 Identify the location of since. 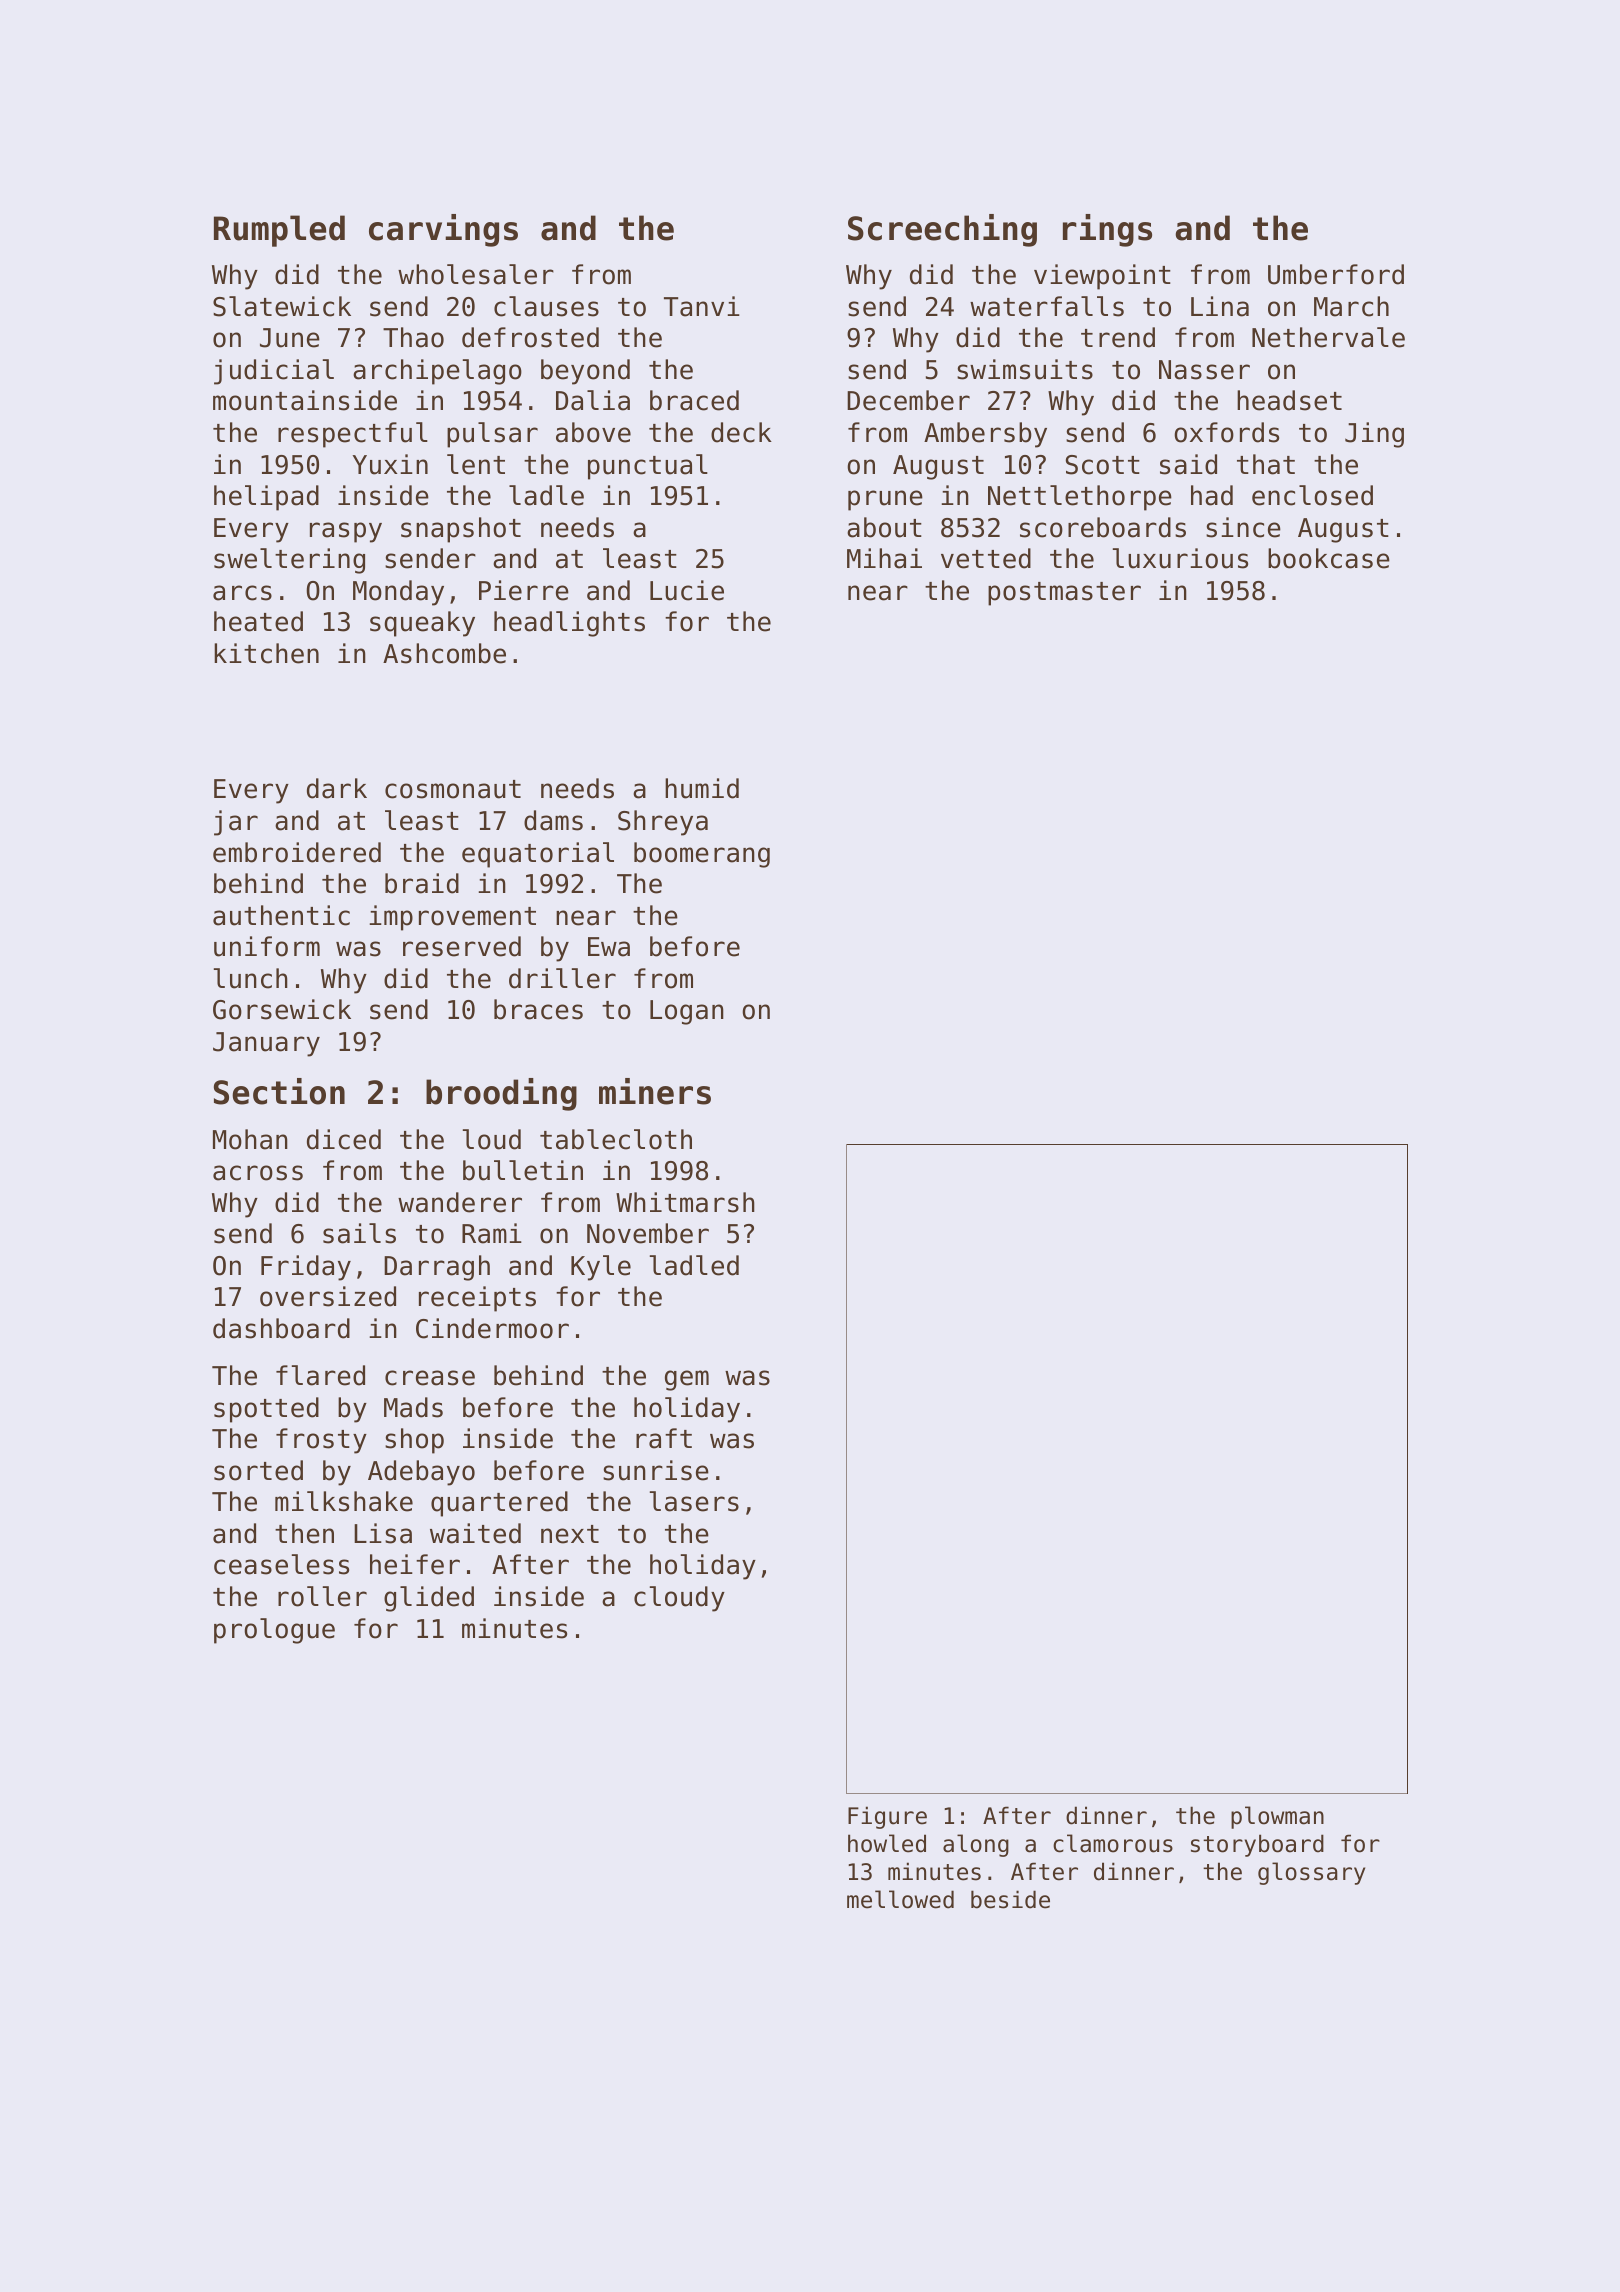
(1243, 527).
